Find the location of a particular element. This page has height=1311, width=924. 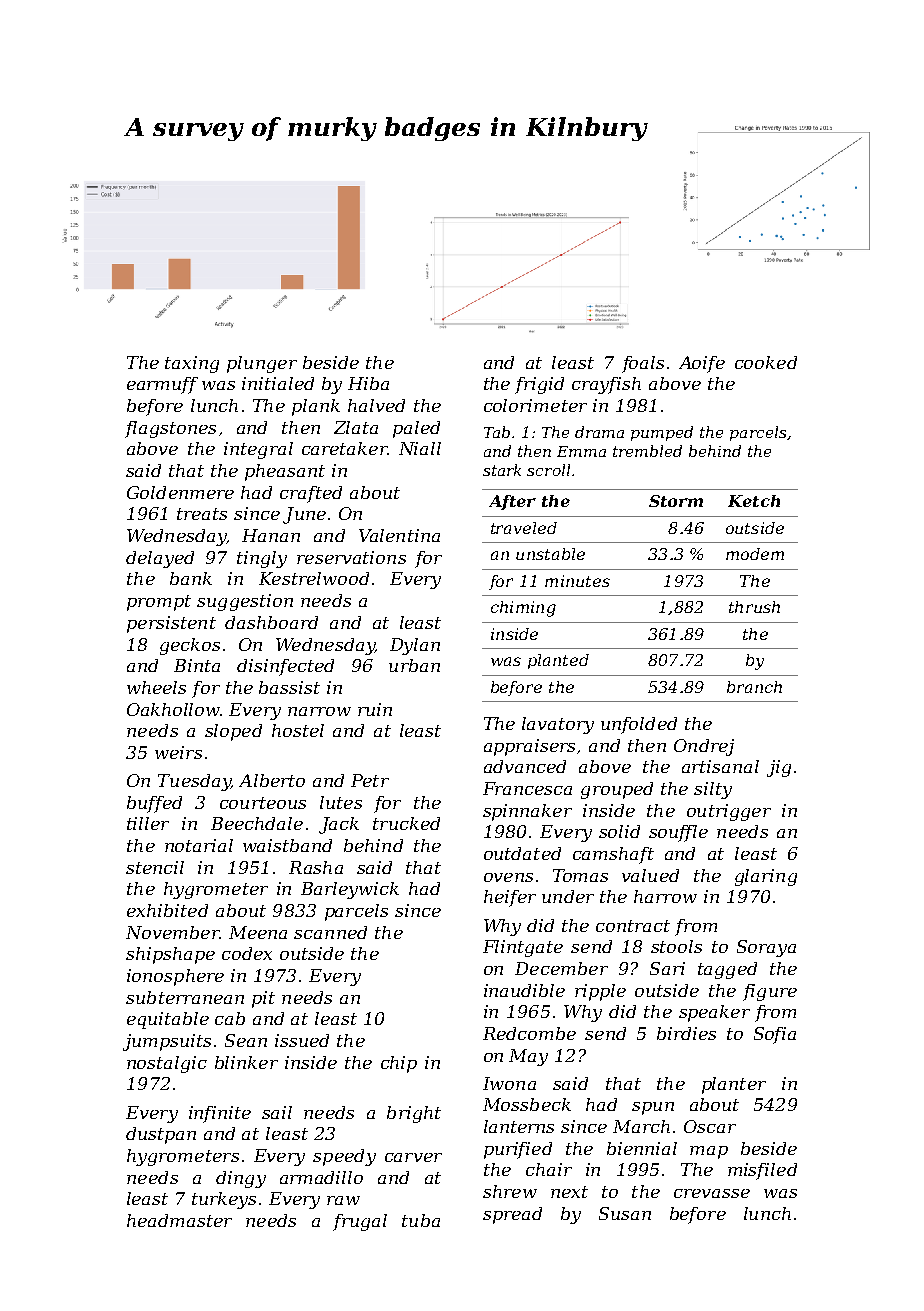

Hiba is located at coordinates (368, 383).
